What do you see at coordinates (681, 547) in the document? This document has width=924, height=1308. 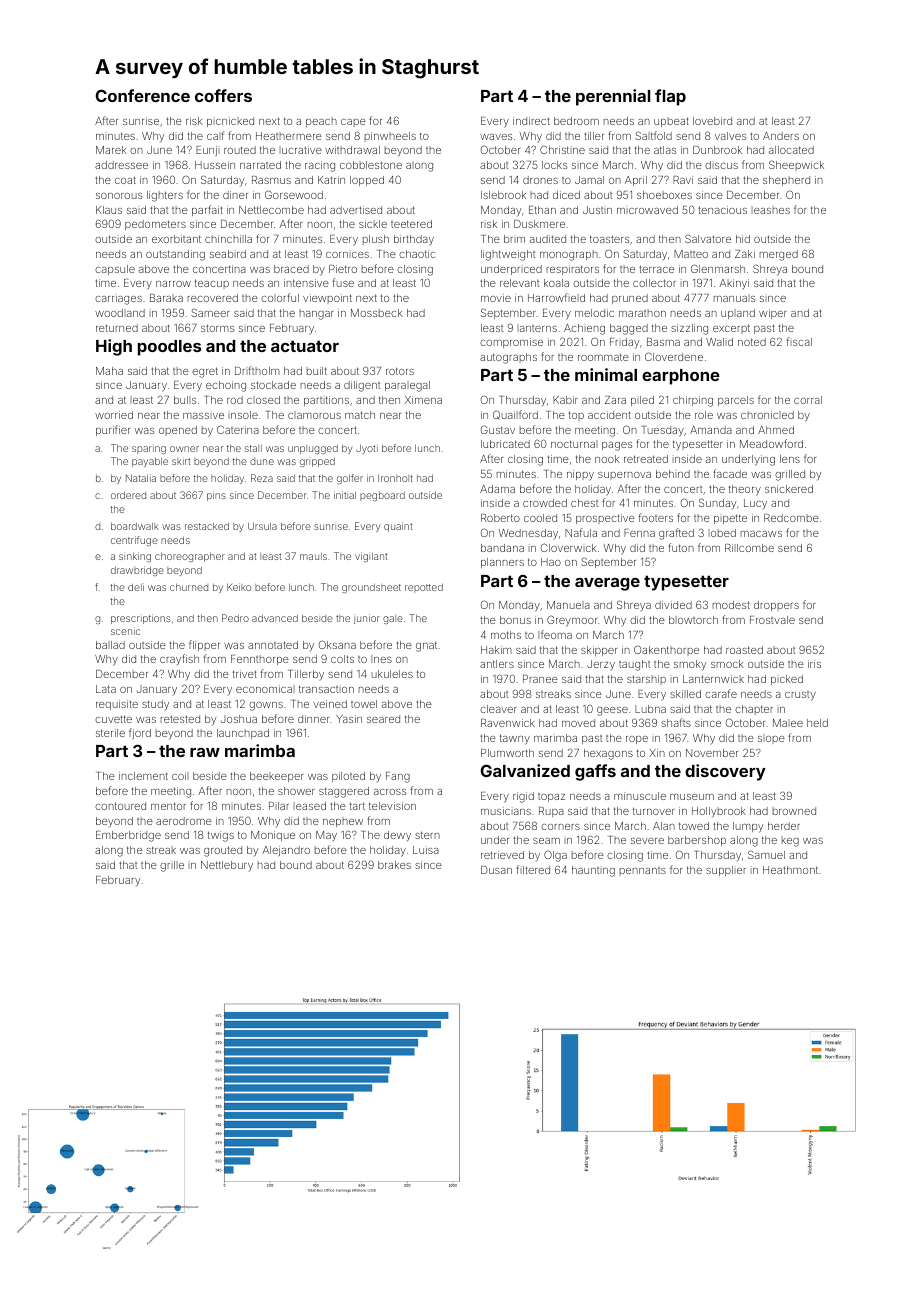 I see `futon` at bounding box center [681, 547].
